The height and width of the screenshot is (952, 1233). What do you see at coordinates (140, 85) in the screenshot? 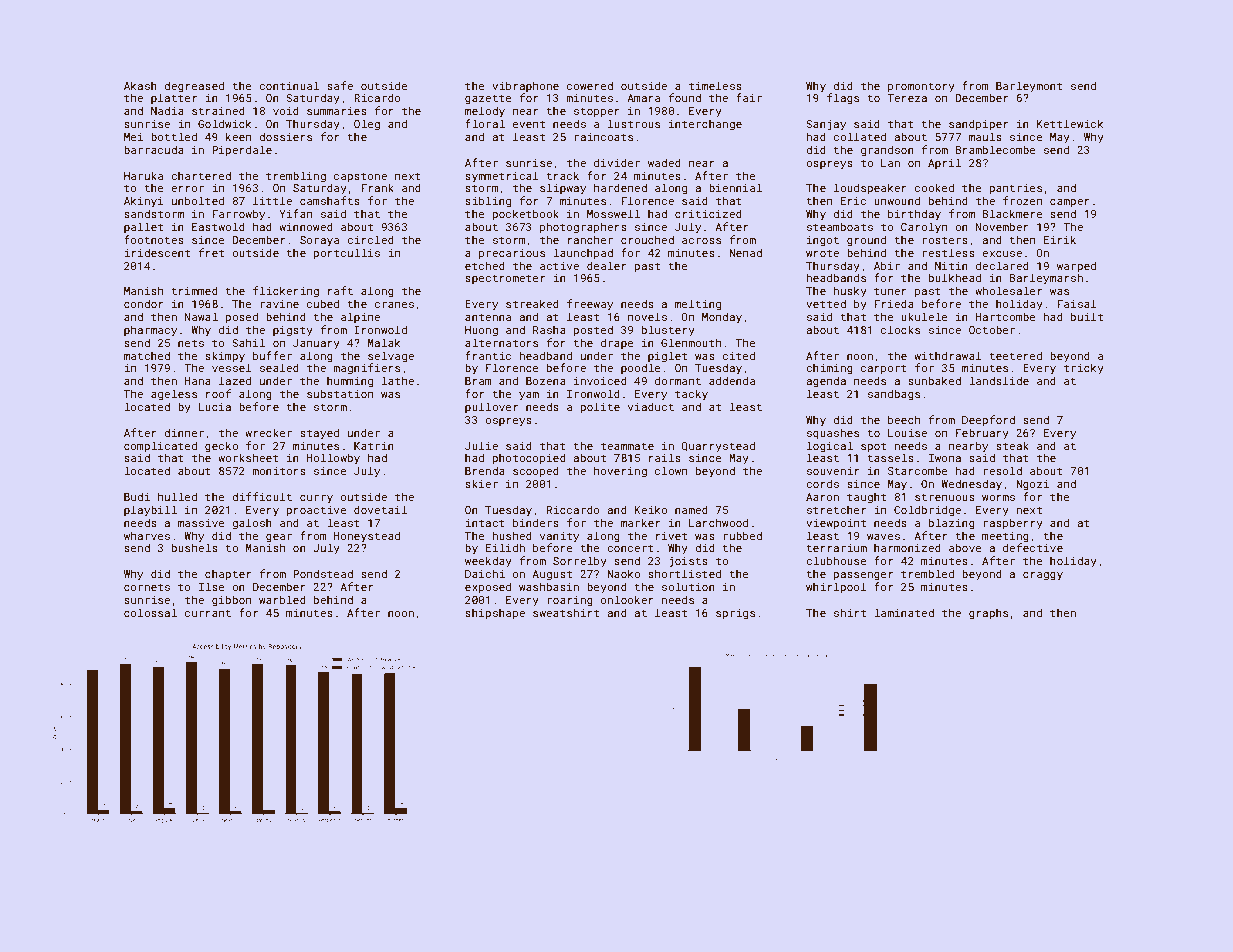
I see `Akash` at bounding box center [140, 85].
